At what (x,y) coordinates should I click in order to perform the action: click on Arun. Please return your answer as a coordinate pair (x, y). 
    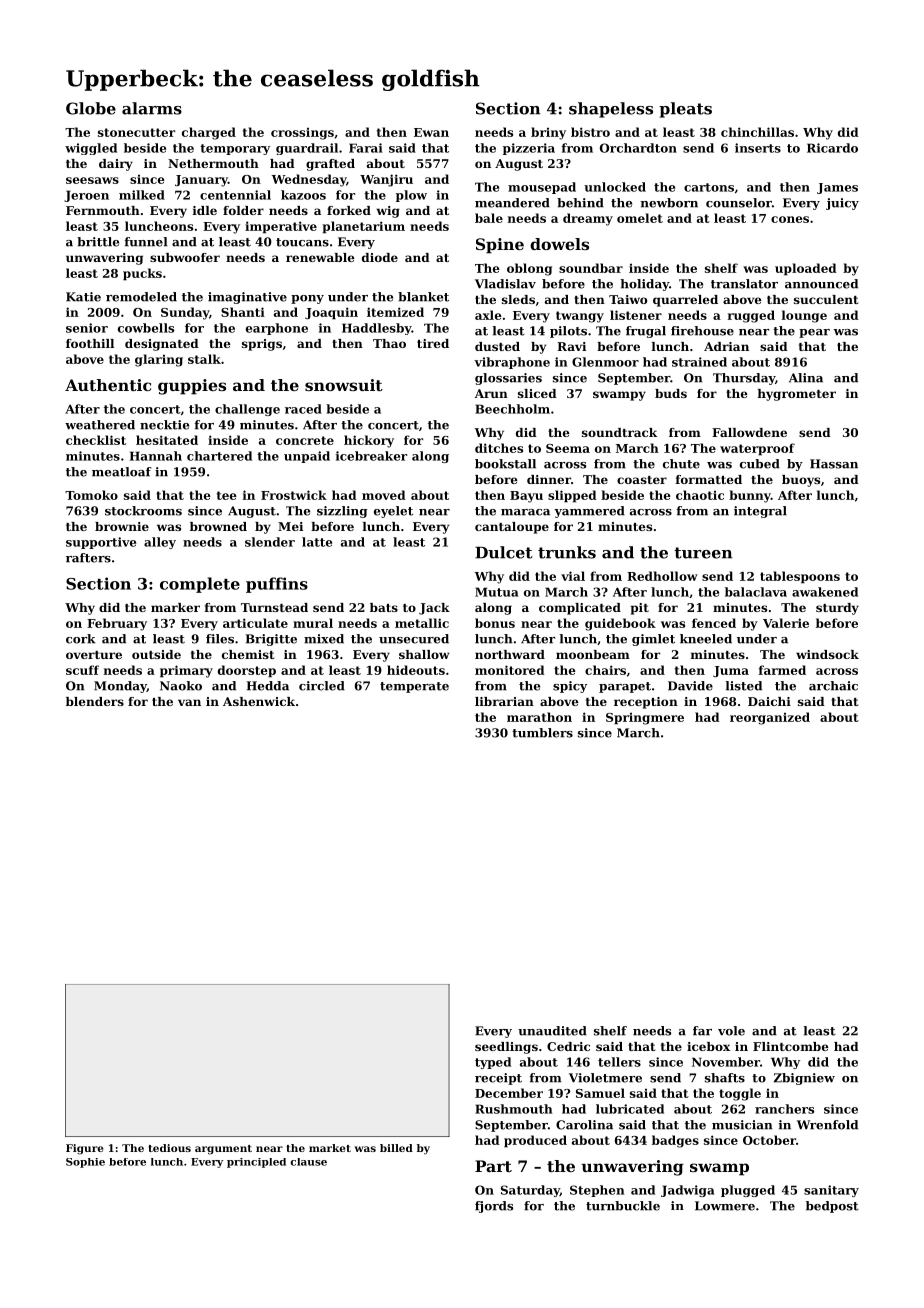
    Looking at the image, I should click on (491, 393).
